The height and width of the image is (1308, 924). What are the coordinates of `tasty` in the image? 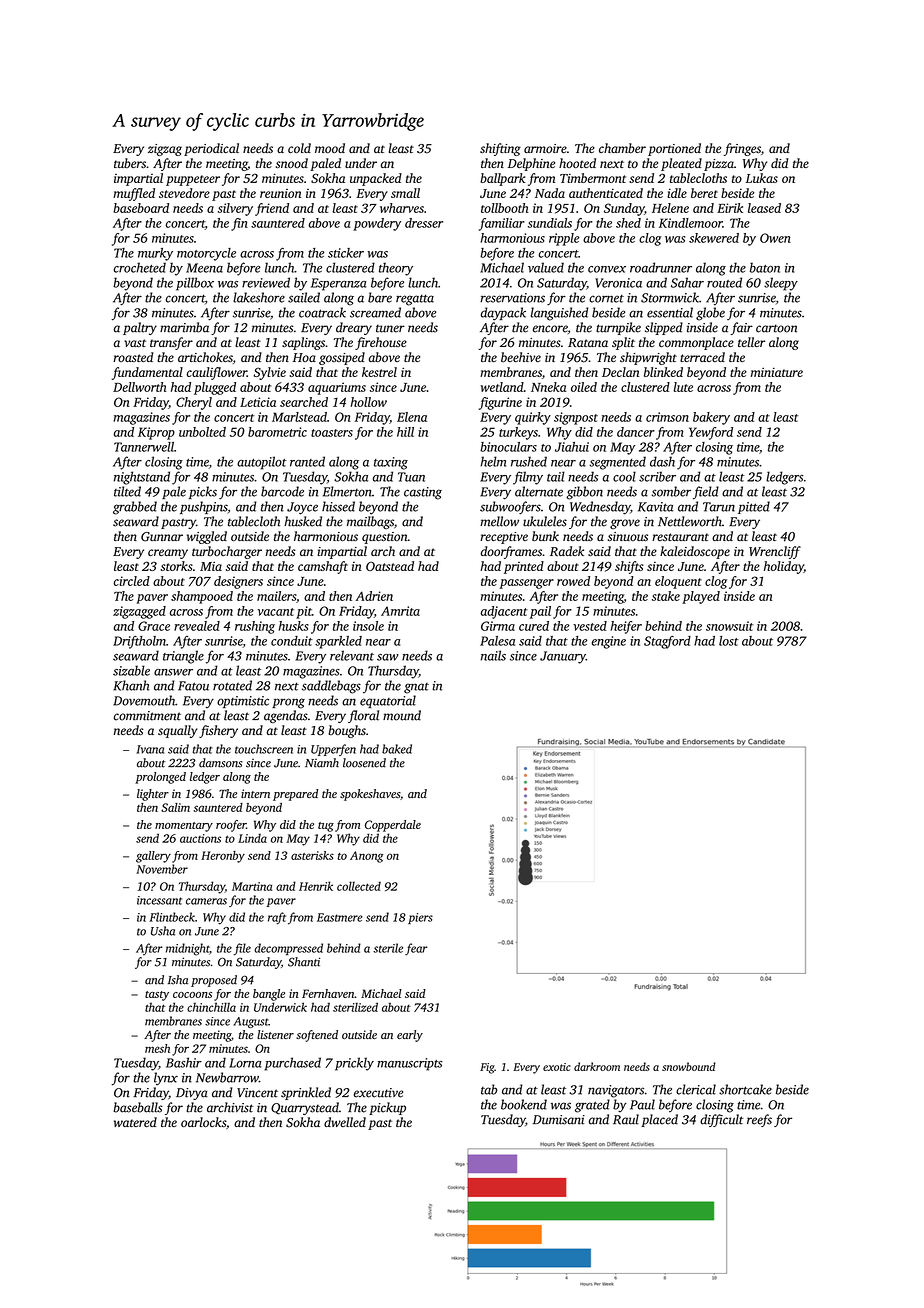 It's located at (157, 996).
